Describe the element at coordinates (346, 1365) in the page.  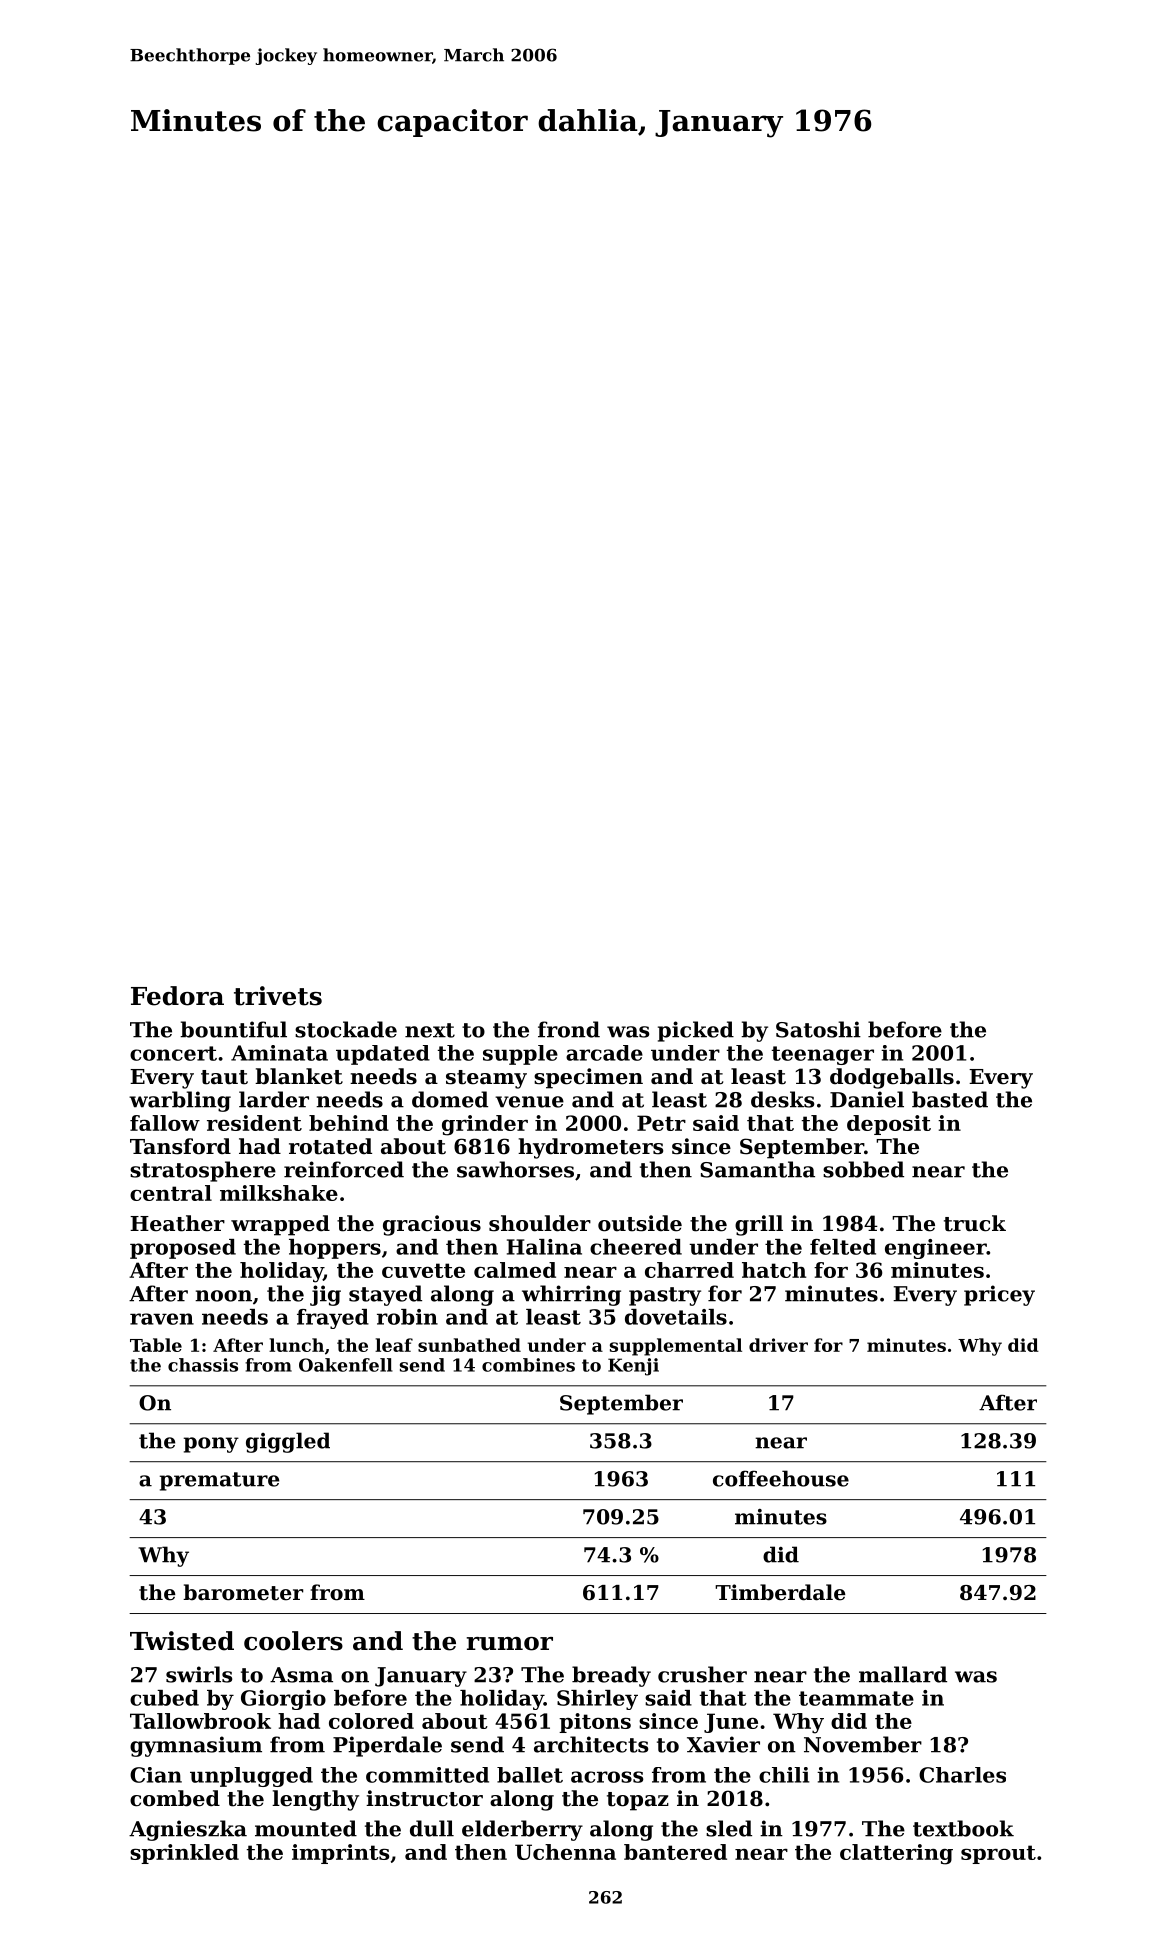
I see `Oakenfell` at that location.
